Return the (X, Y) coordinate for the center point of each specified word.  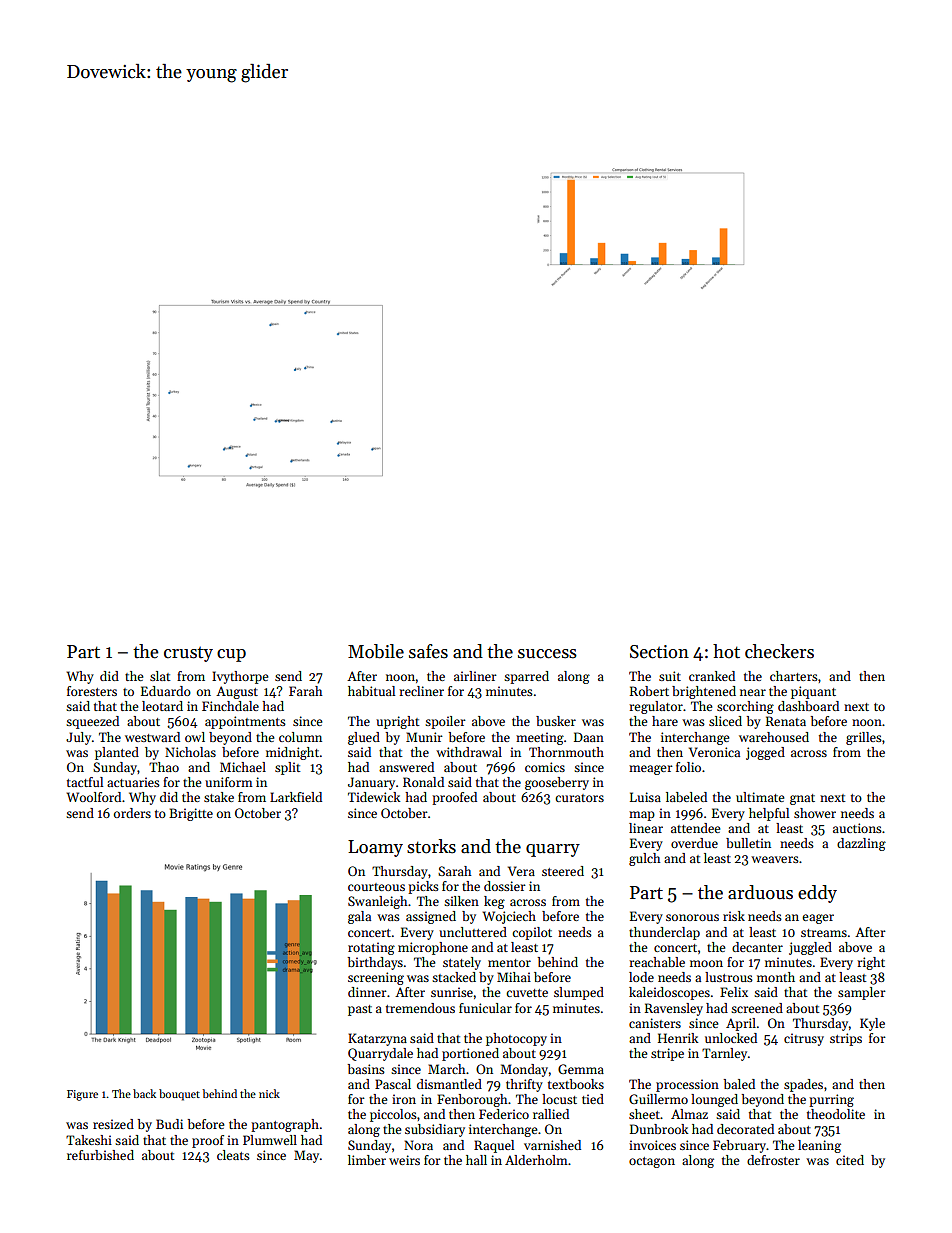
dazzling (861, 844)
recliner (421, 691)
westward (152, 737)
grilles (864, 738)
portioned (470, 1054)
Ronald (423, 782)
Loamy (375, 848)
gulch (645, 859)
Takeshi (89, 1140)
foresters (92, 691)
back (144, 1093)
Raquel (494, 1146)
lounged (714, 1100)
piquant (813, 692)
